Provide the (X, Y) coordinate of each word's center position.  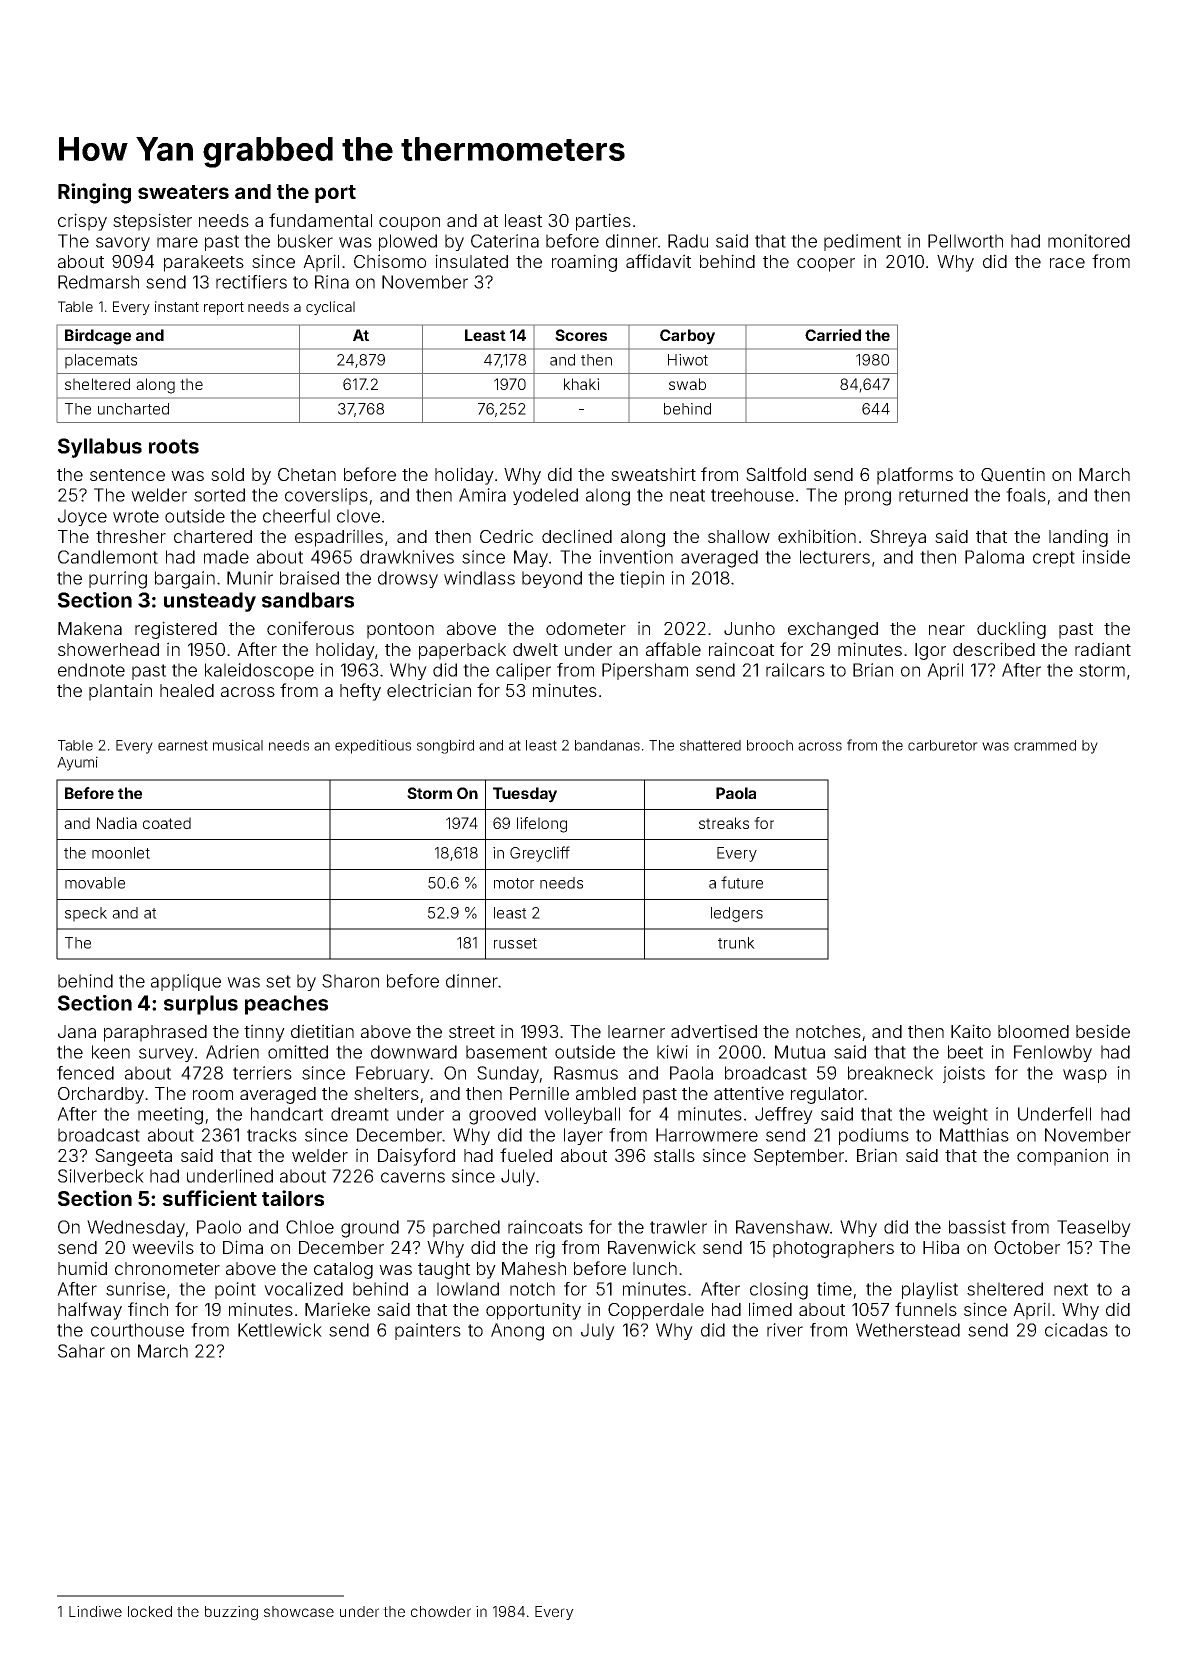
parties (603, 222)
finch (148, 1309)
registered (176, 630)
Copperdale (656, 1311)
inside (1106, 557)
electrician (429, 690)
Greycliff (540, 854)
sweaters (183, 192)
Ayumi (77, 763)
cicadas (1076, 1330)
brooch (770, 745)
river (785, 1330)
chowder (441, 1611)
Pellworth (965, 241)
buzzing (231, 1613)
